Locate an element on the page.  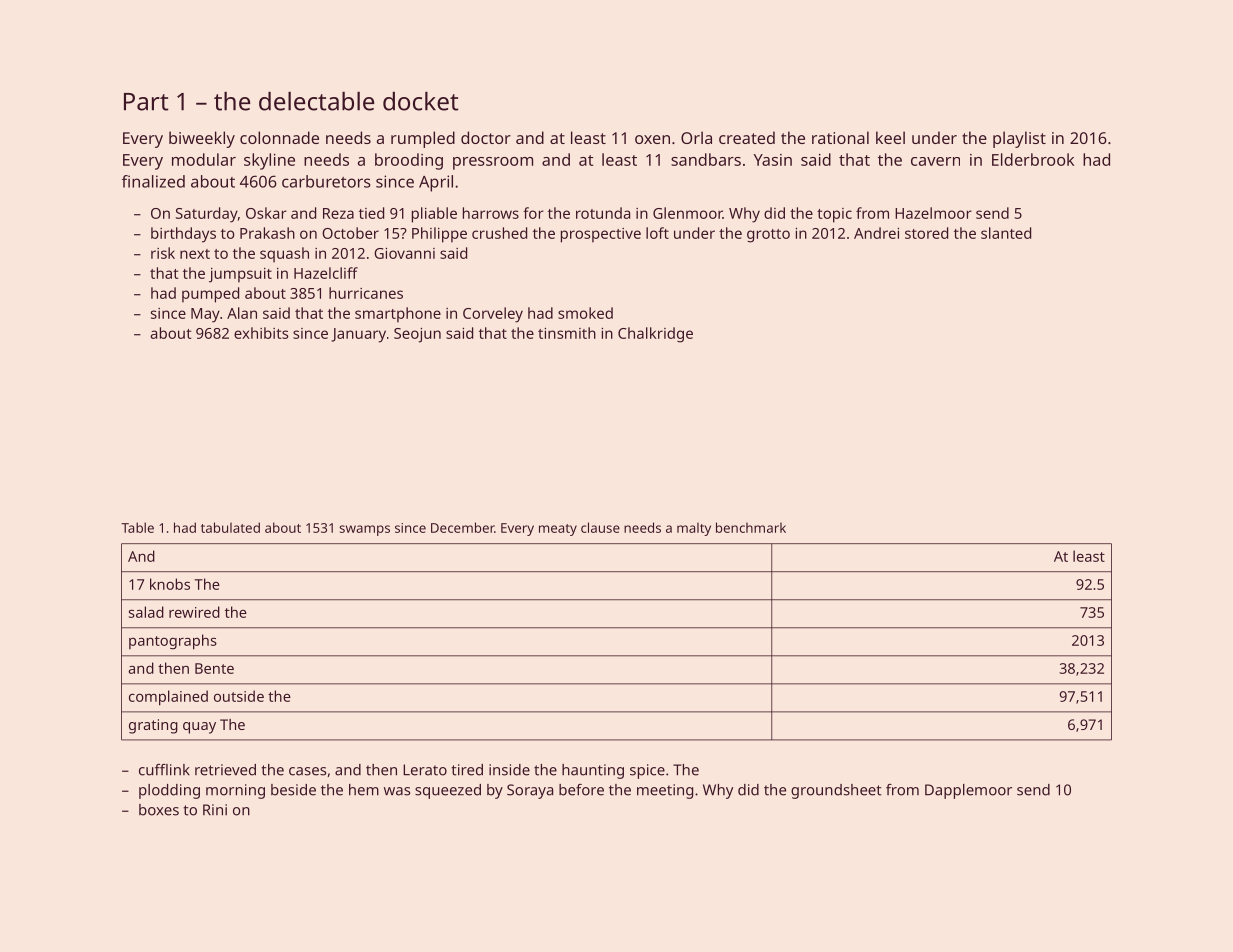
was is located at coordinates (397, 791).
